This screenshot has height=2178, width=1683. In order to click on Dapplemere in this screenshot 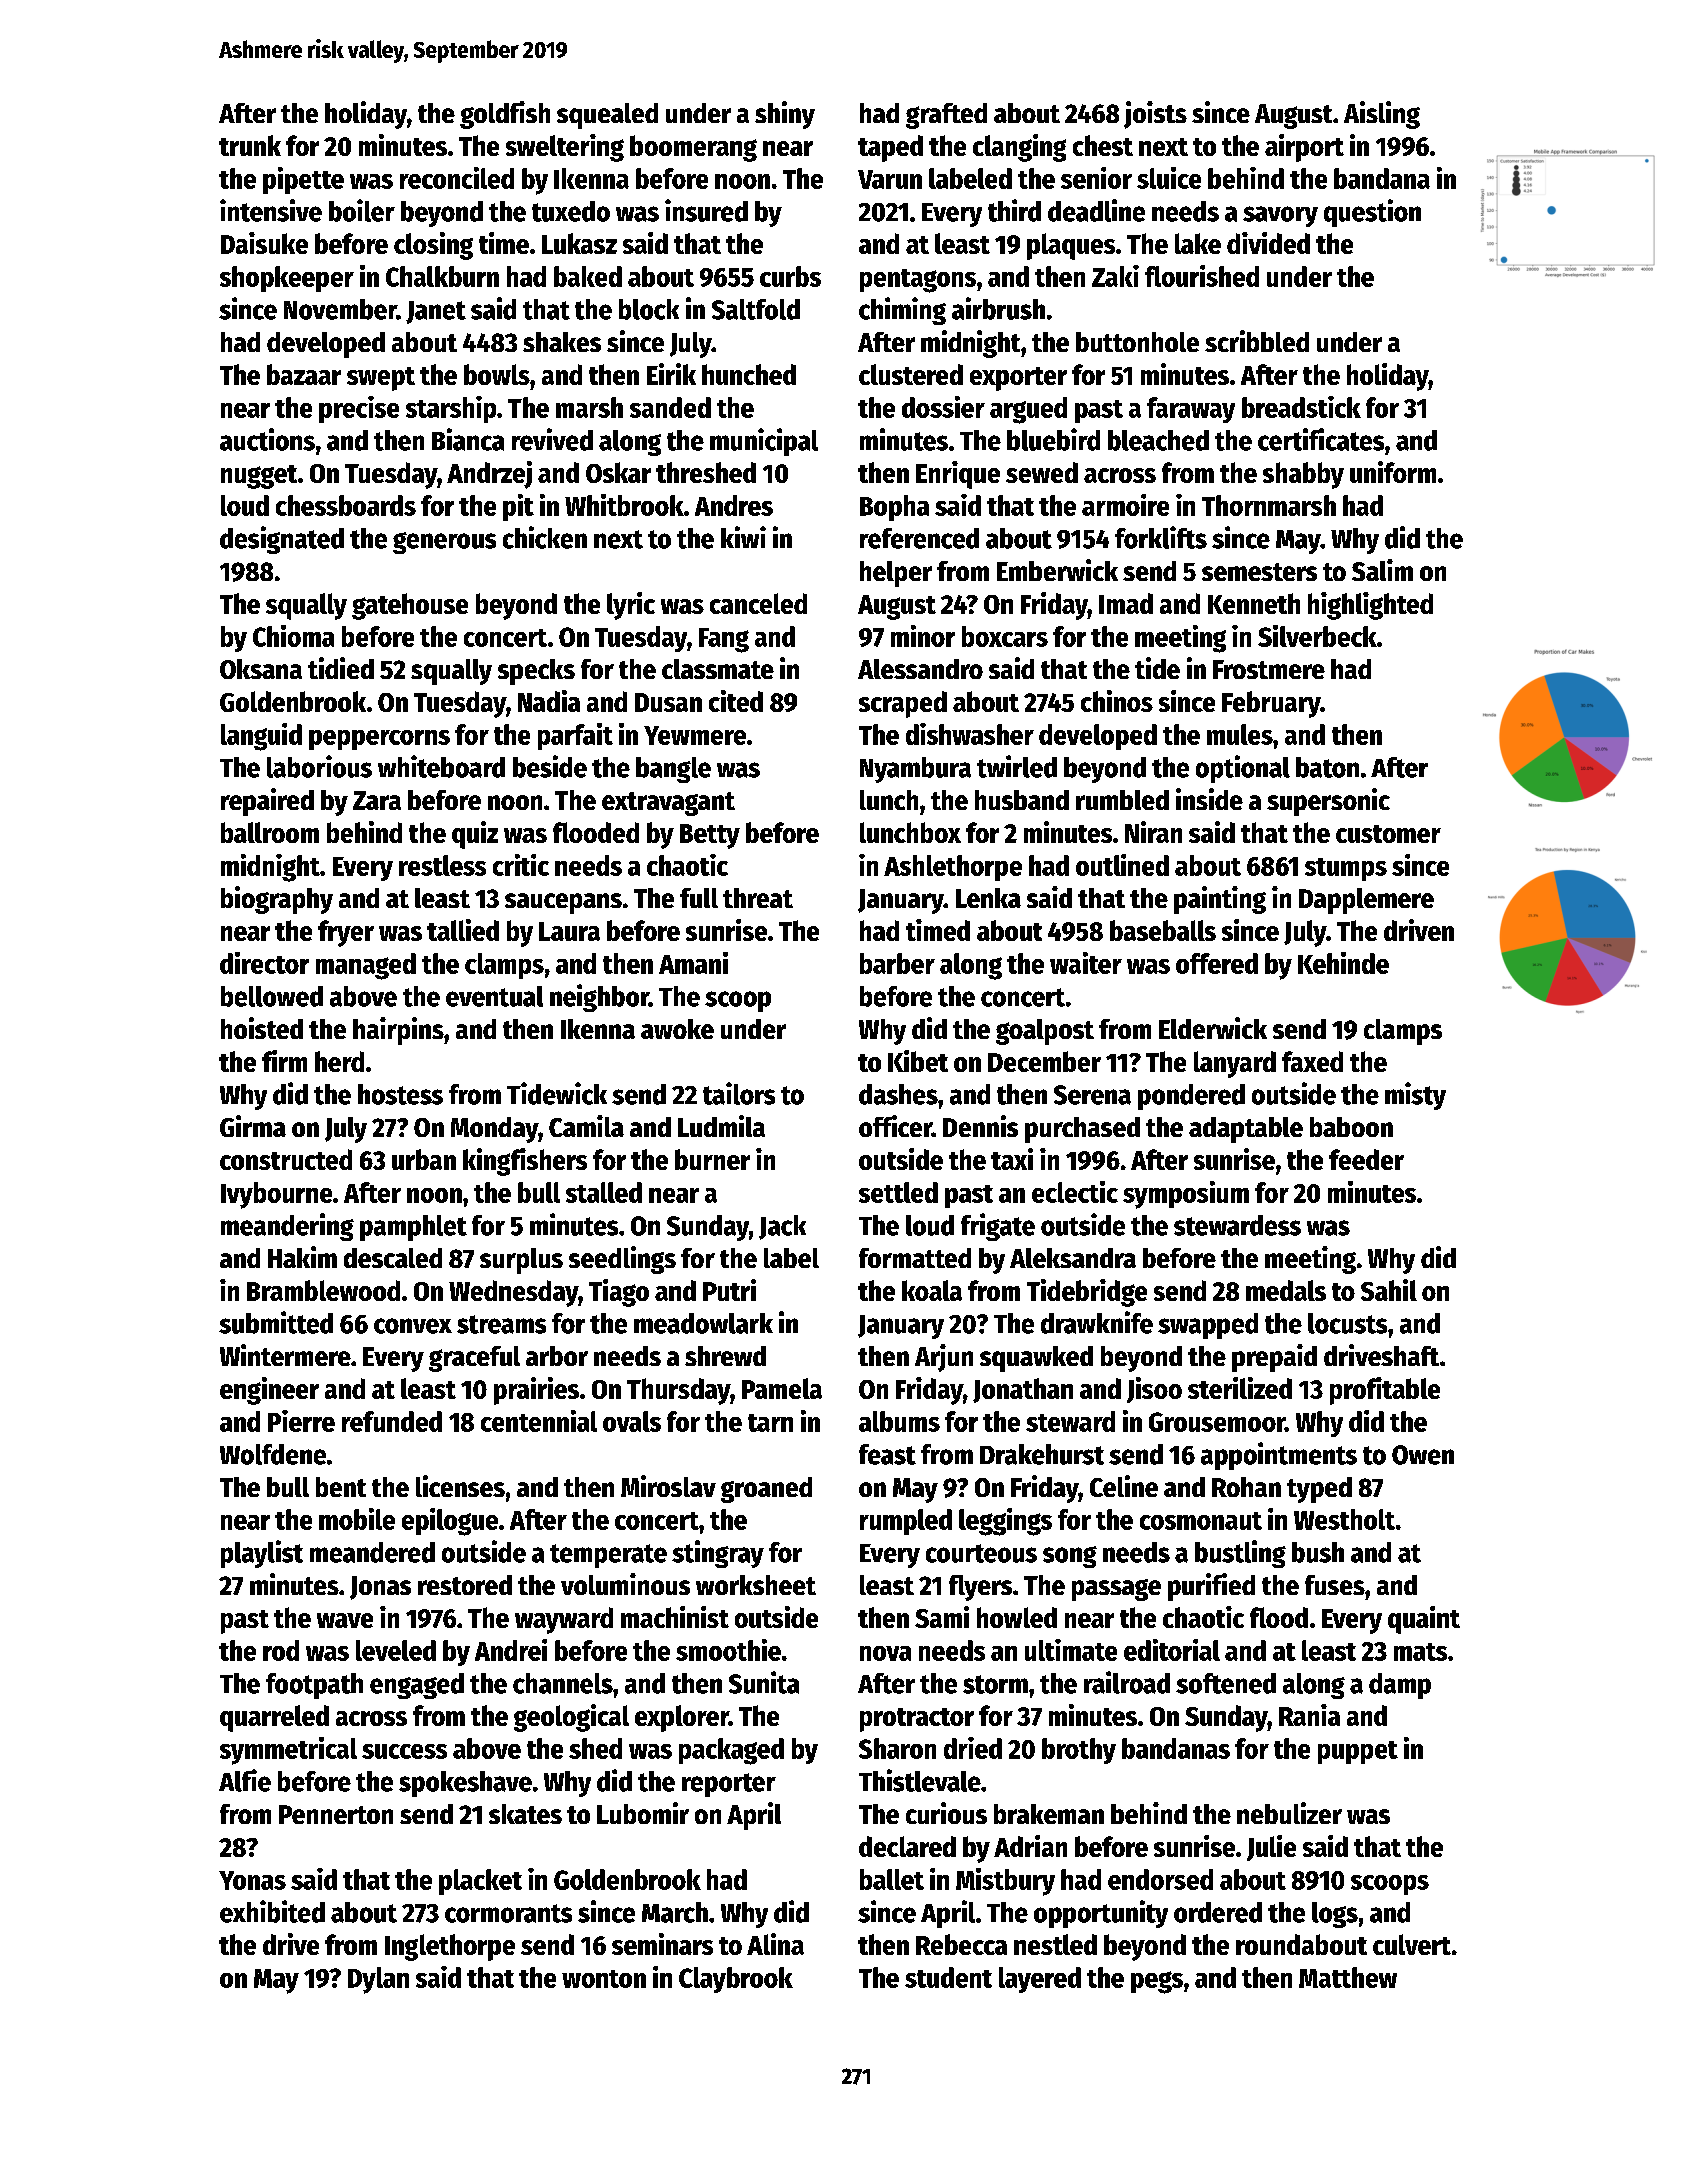, I will do `click(1366, 901)`.
